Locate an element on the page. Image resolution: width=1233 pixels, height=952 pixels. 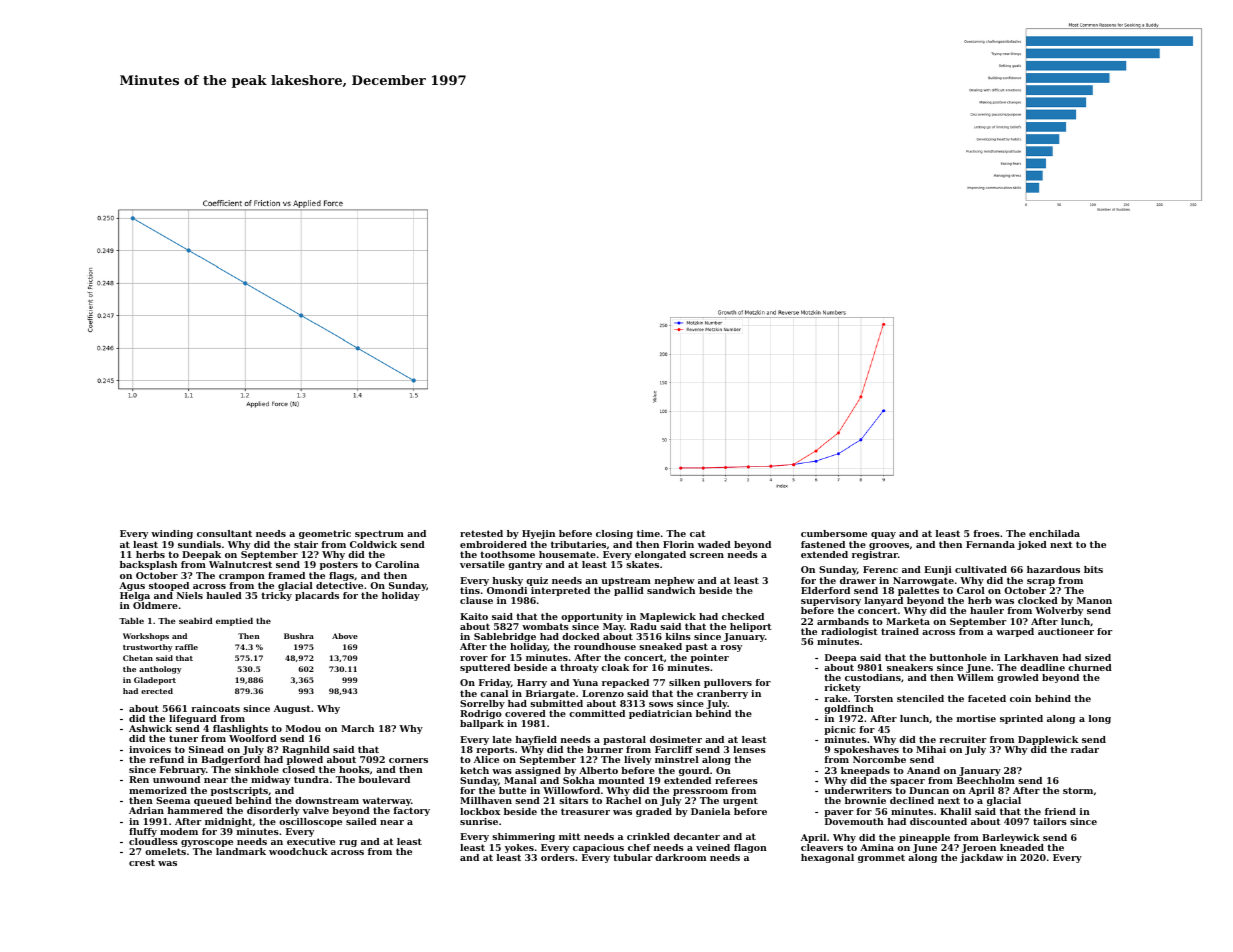
landmark is located at coordinates (241, 851).
